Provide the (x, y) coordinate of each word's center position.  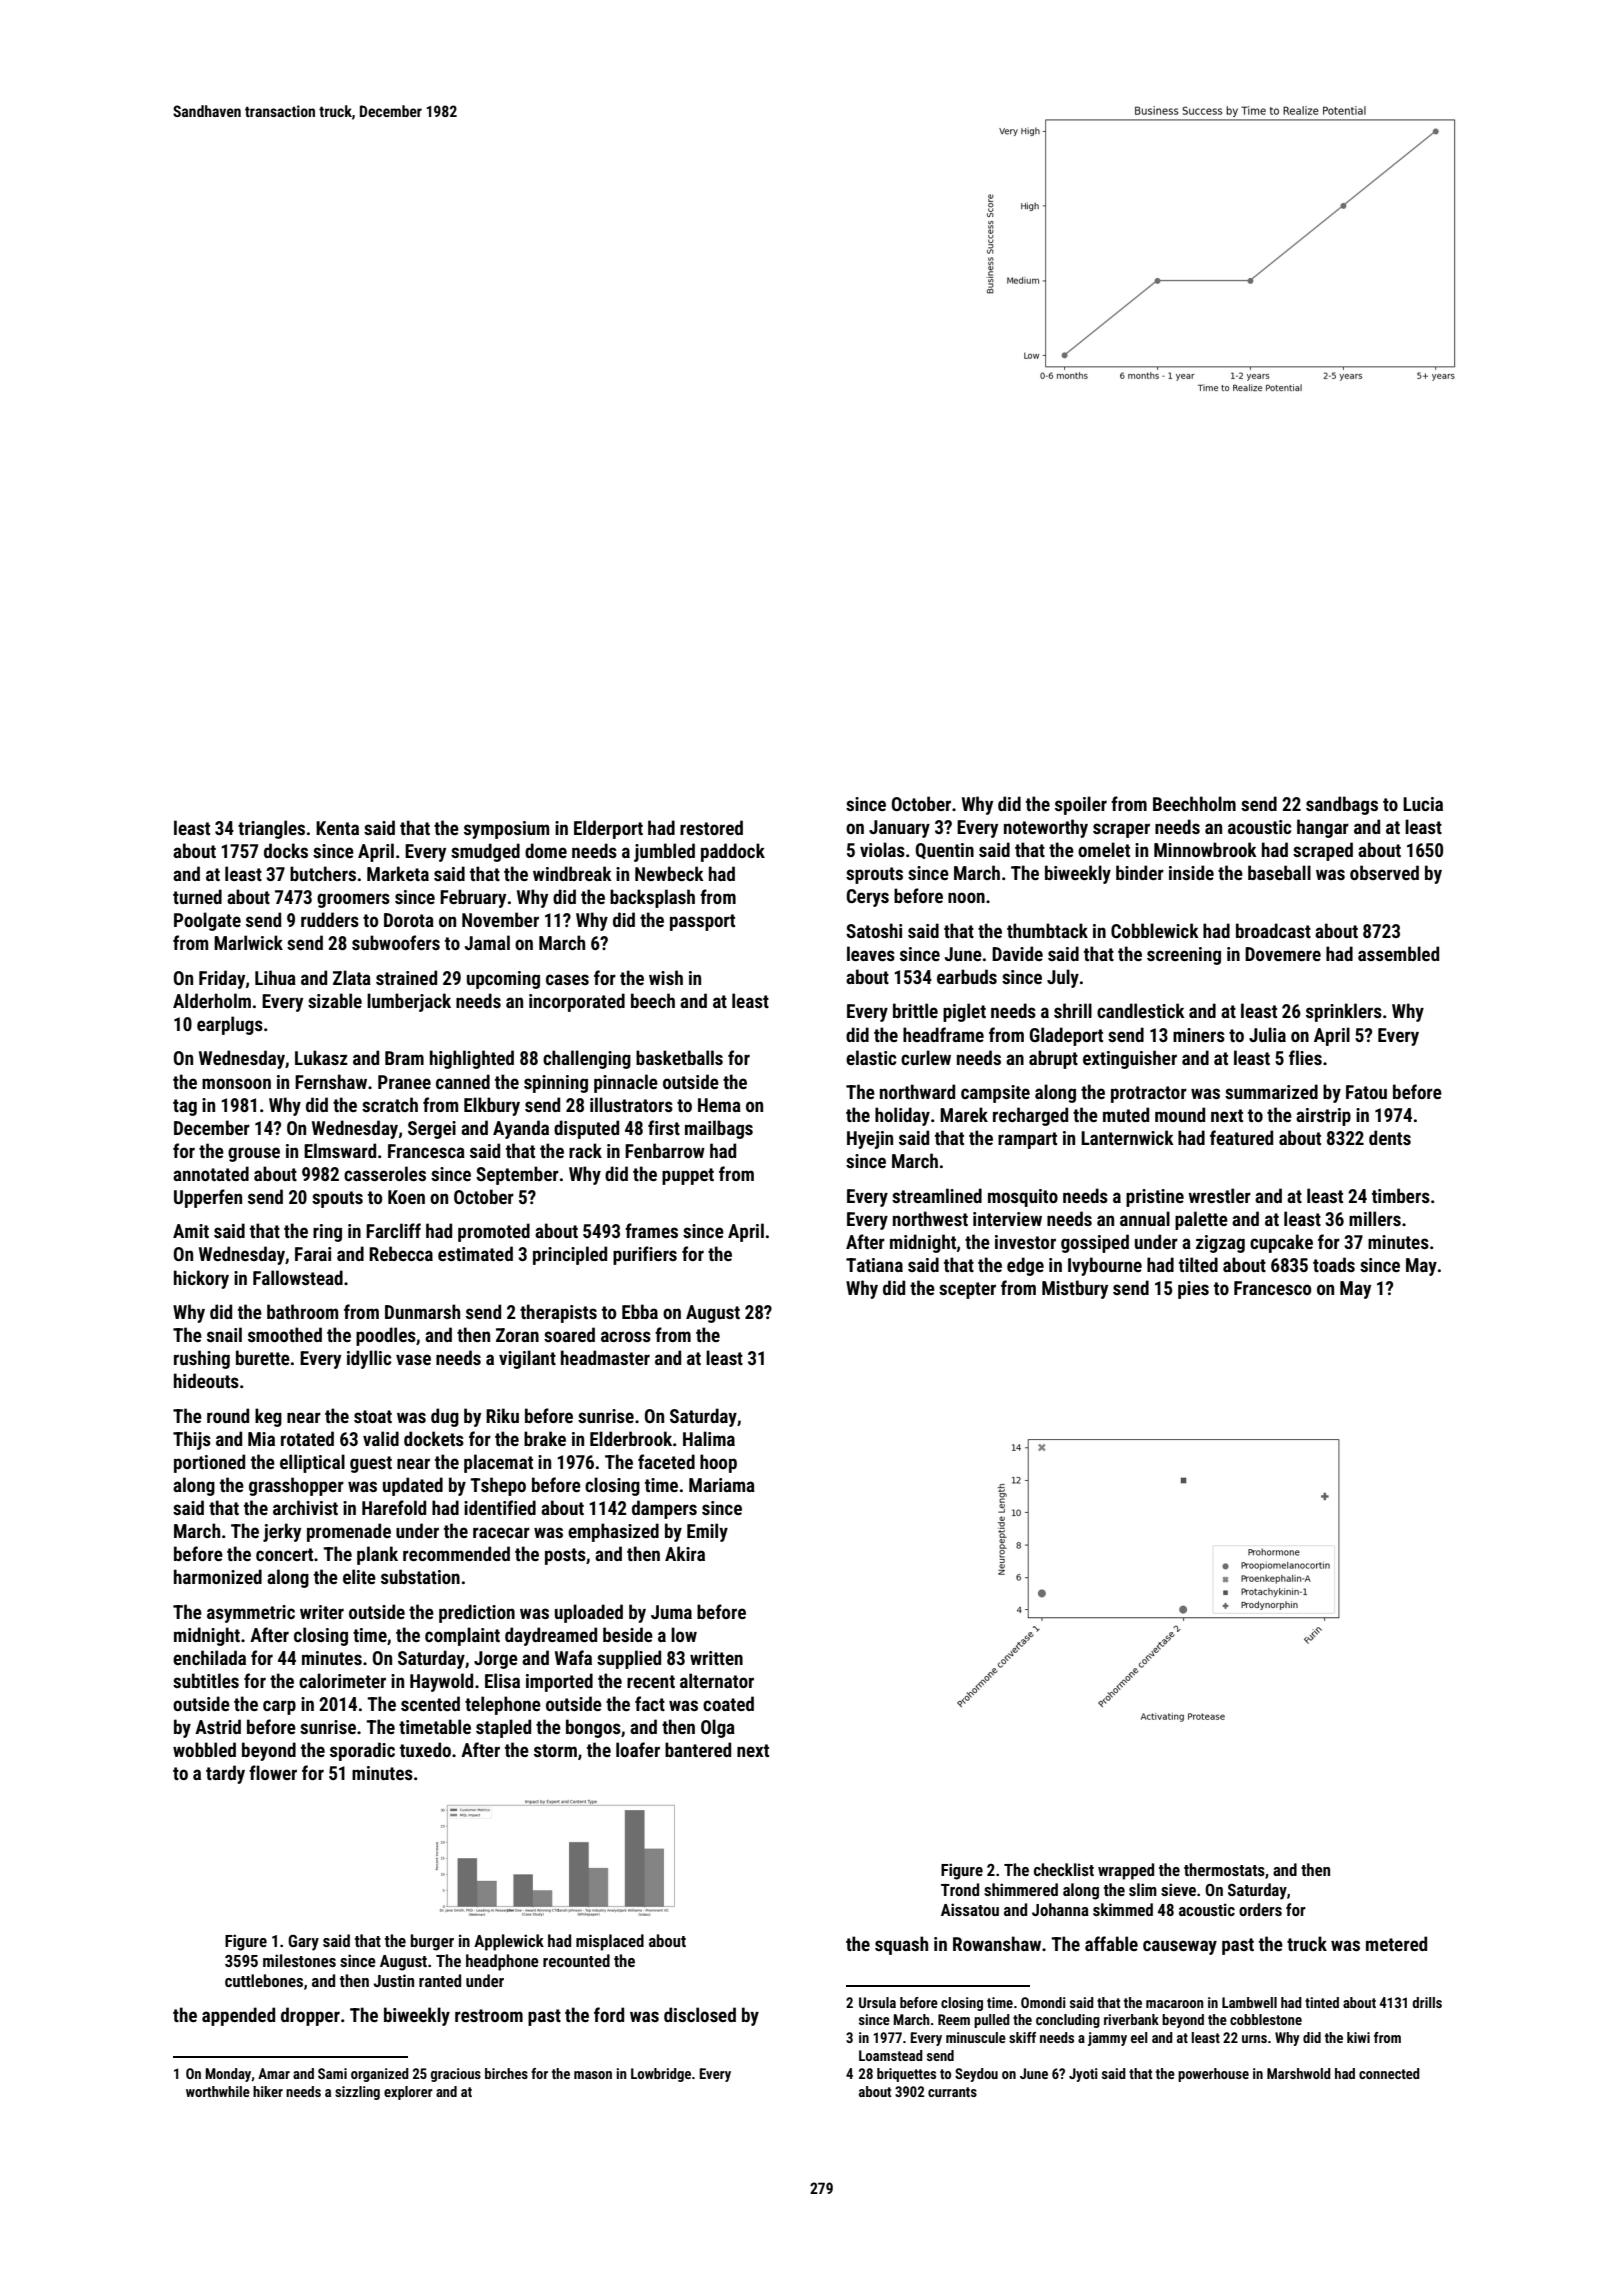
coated (728, 1703)
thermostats (1224, 1869)
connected (1389, 2073)
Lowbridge (661, 2075)
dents (1390, 1137)
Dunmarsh (422, 1311)
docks (286, 850)
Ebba (640, 1311)
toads (1334, 1264)
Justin (393, 1980)
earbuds (967, 976)
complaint (462, 1636)
